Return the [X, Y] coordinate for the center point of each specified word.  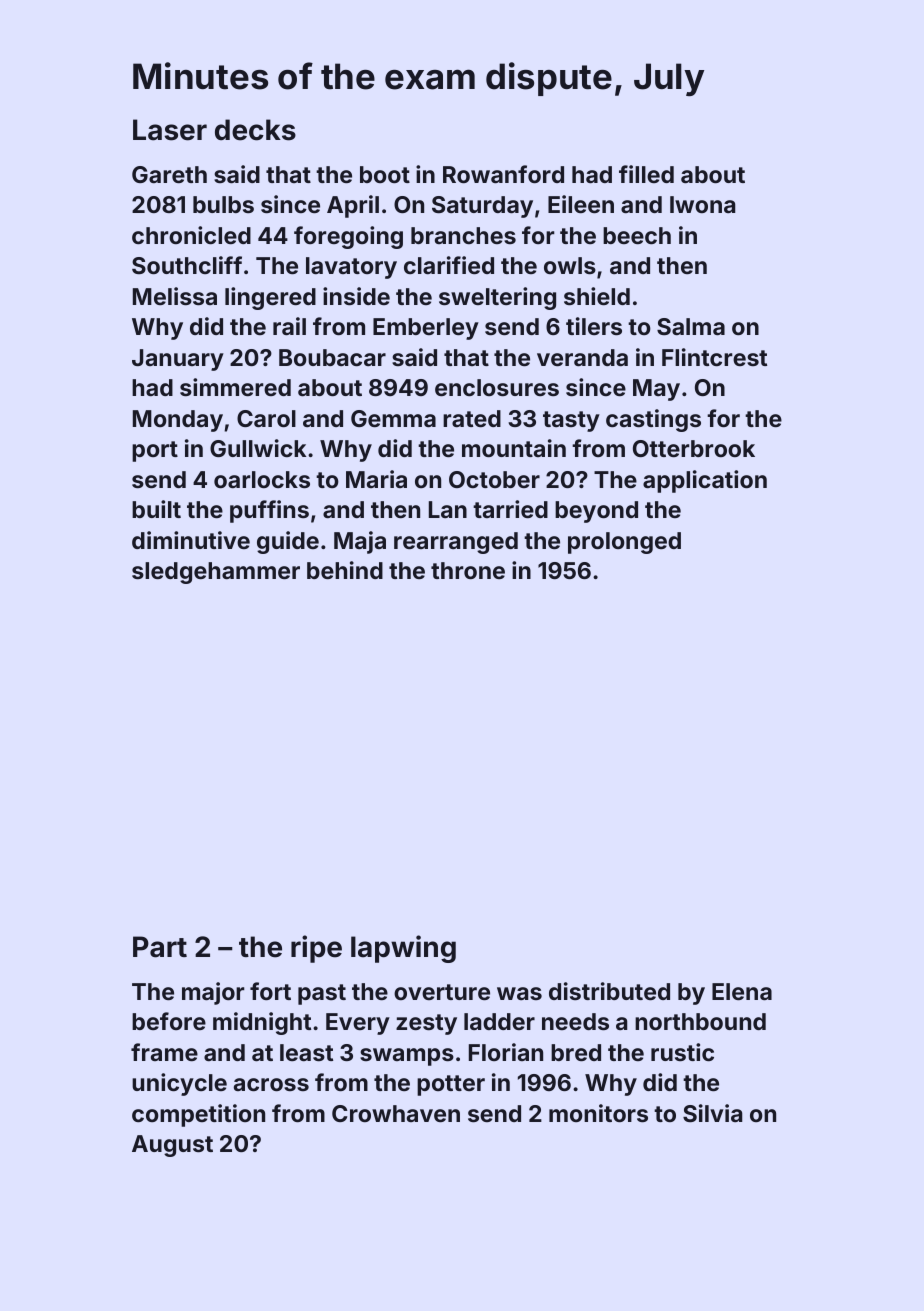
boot [385, 174]
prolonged [624, 543]
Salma [691, 326]
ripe [316, 949]
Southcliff [187, 265]
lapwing [403, 949]
